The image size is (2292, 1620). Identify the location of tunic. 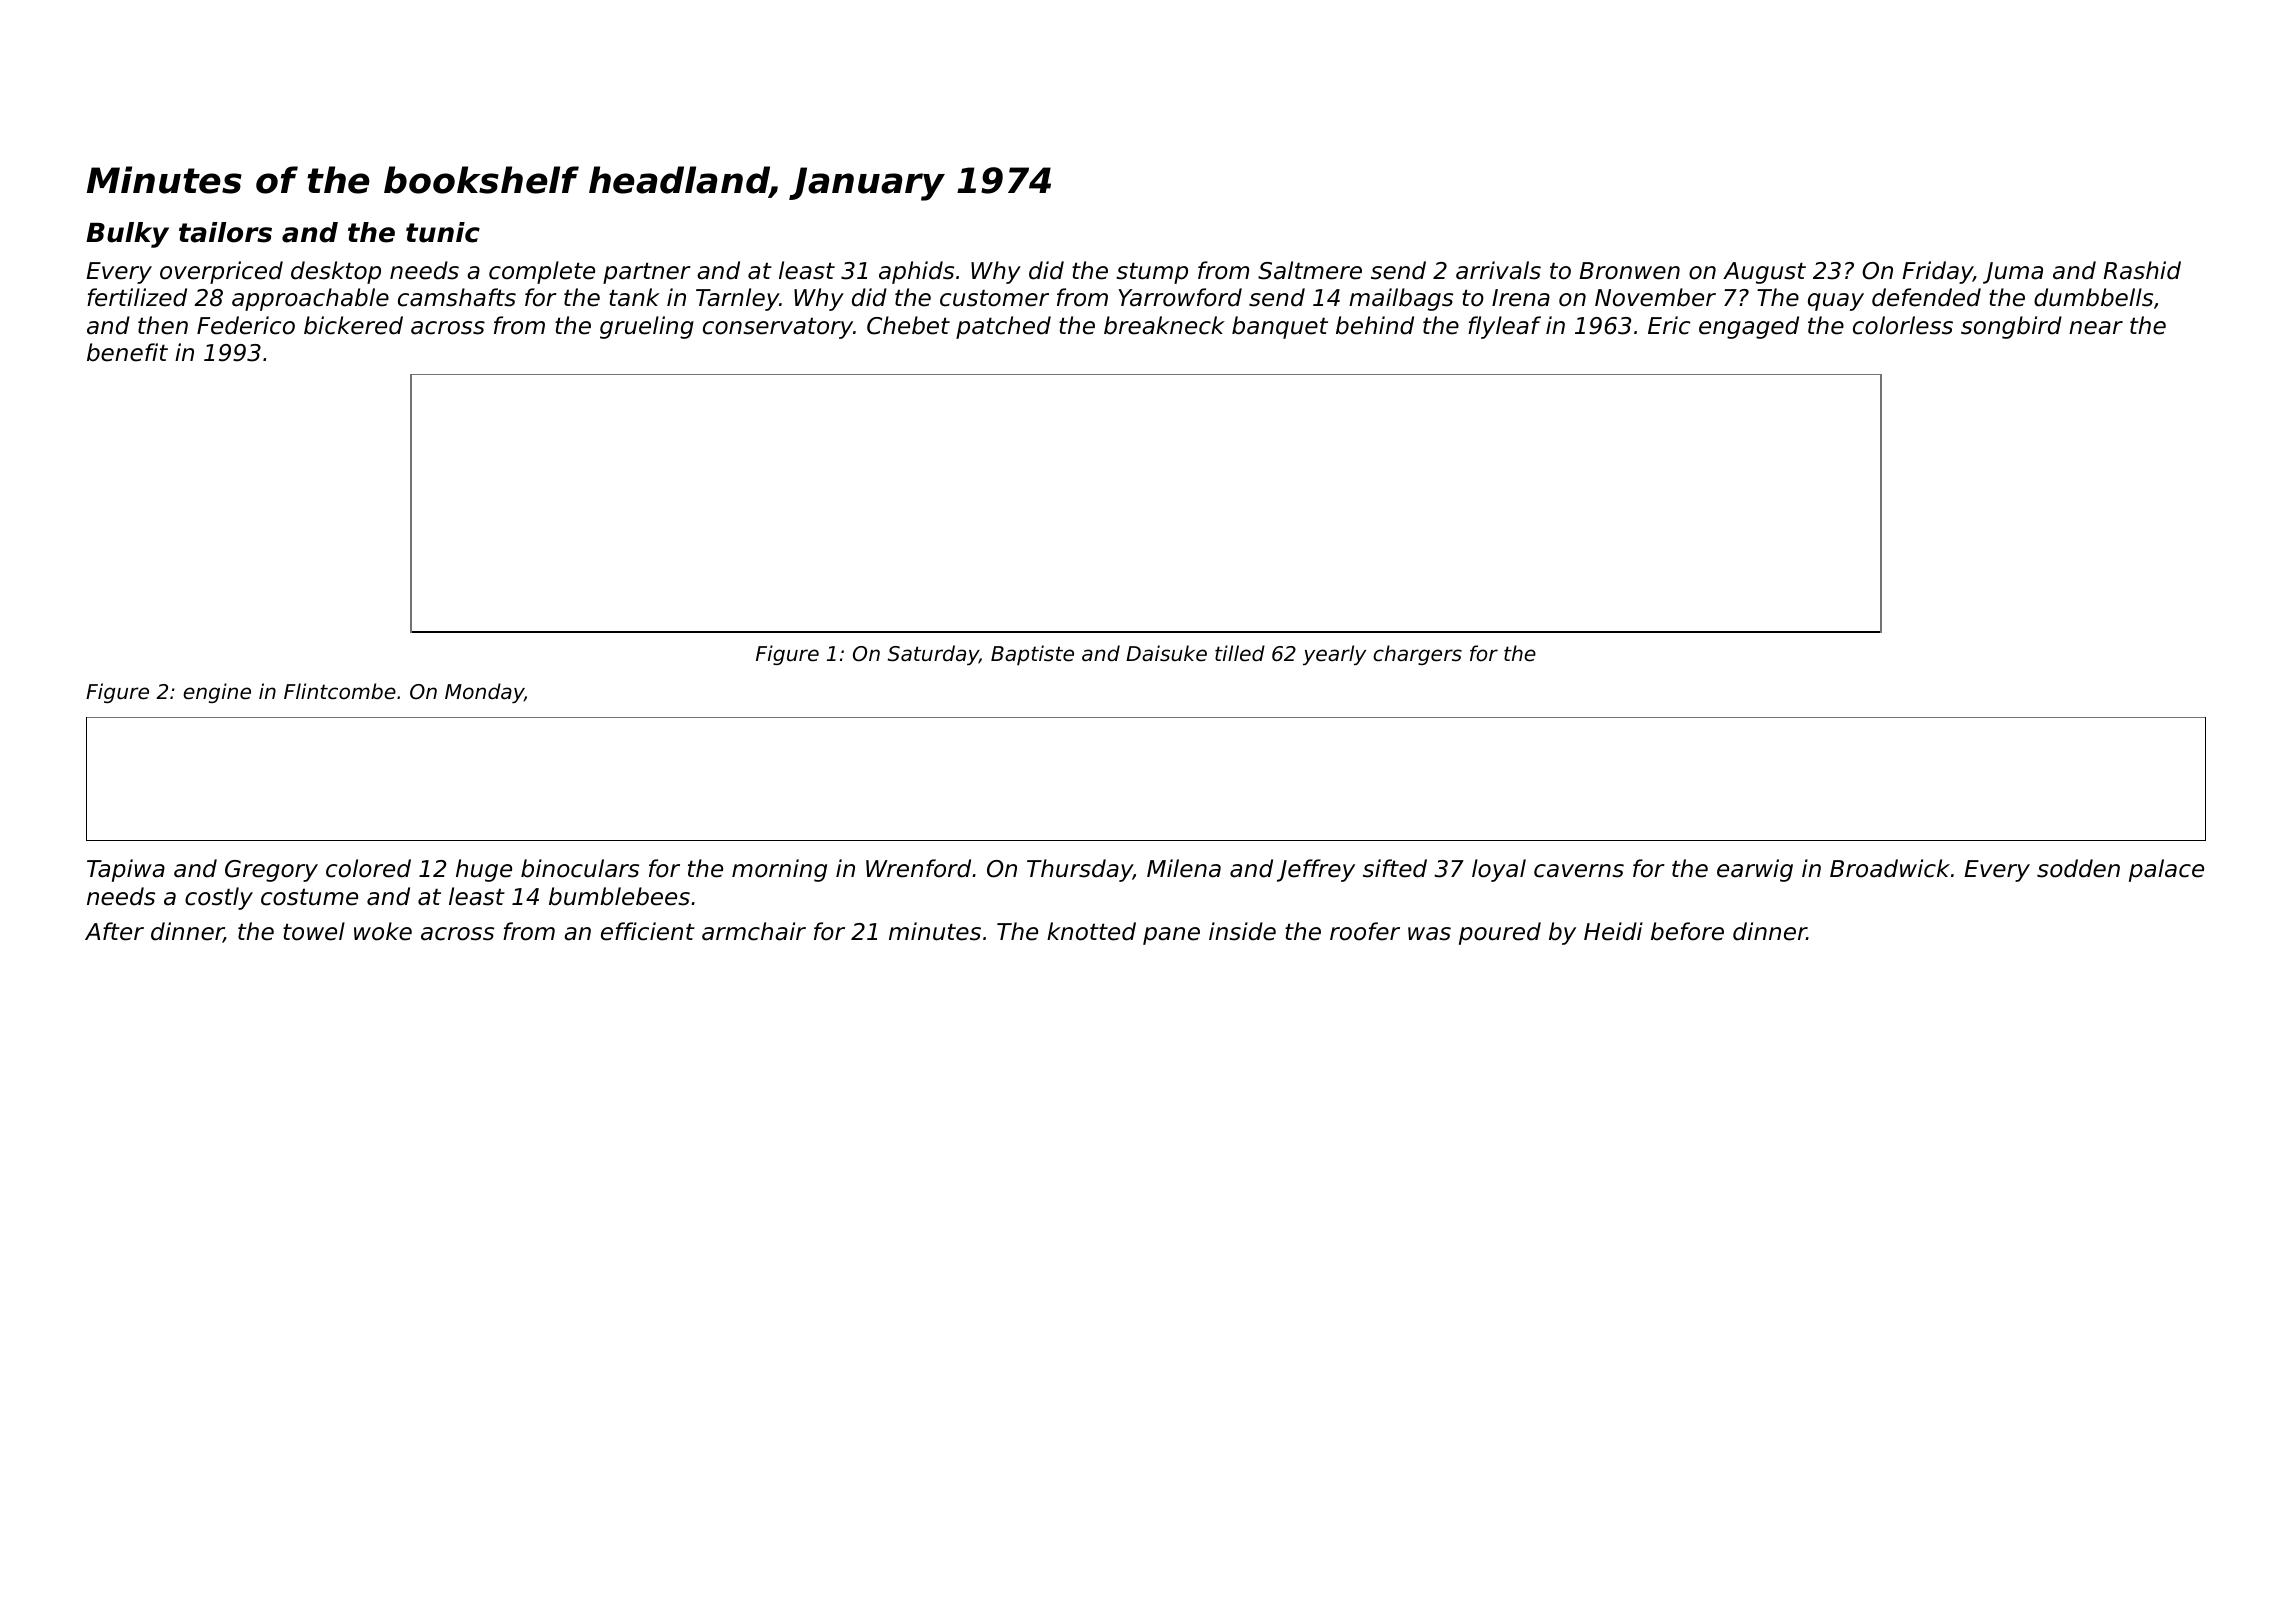
(443, 232).
